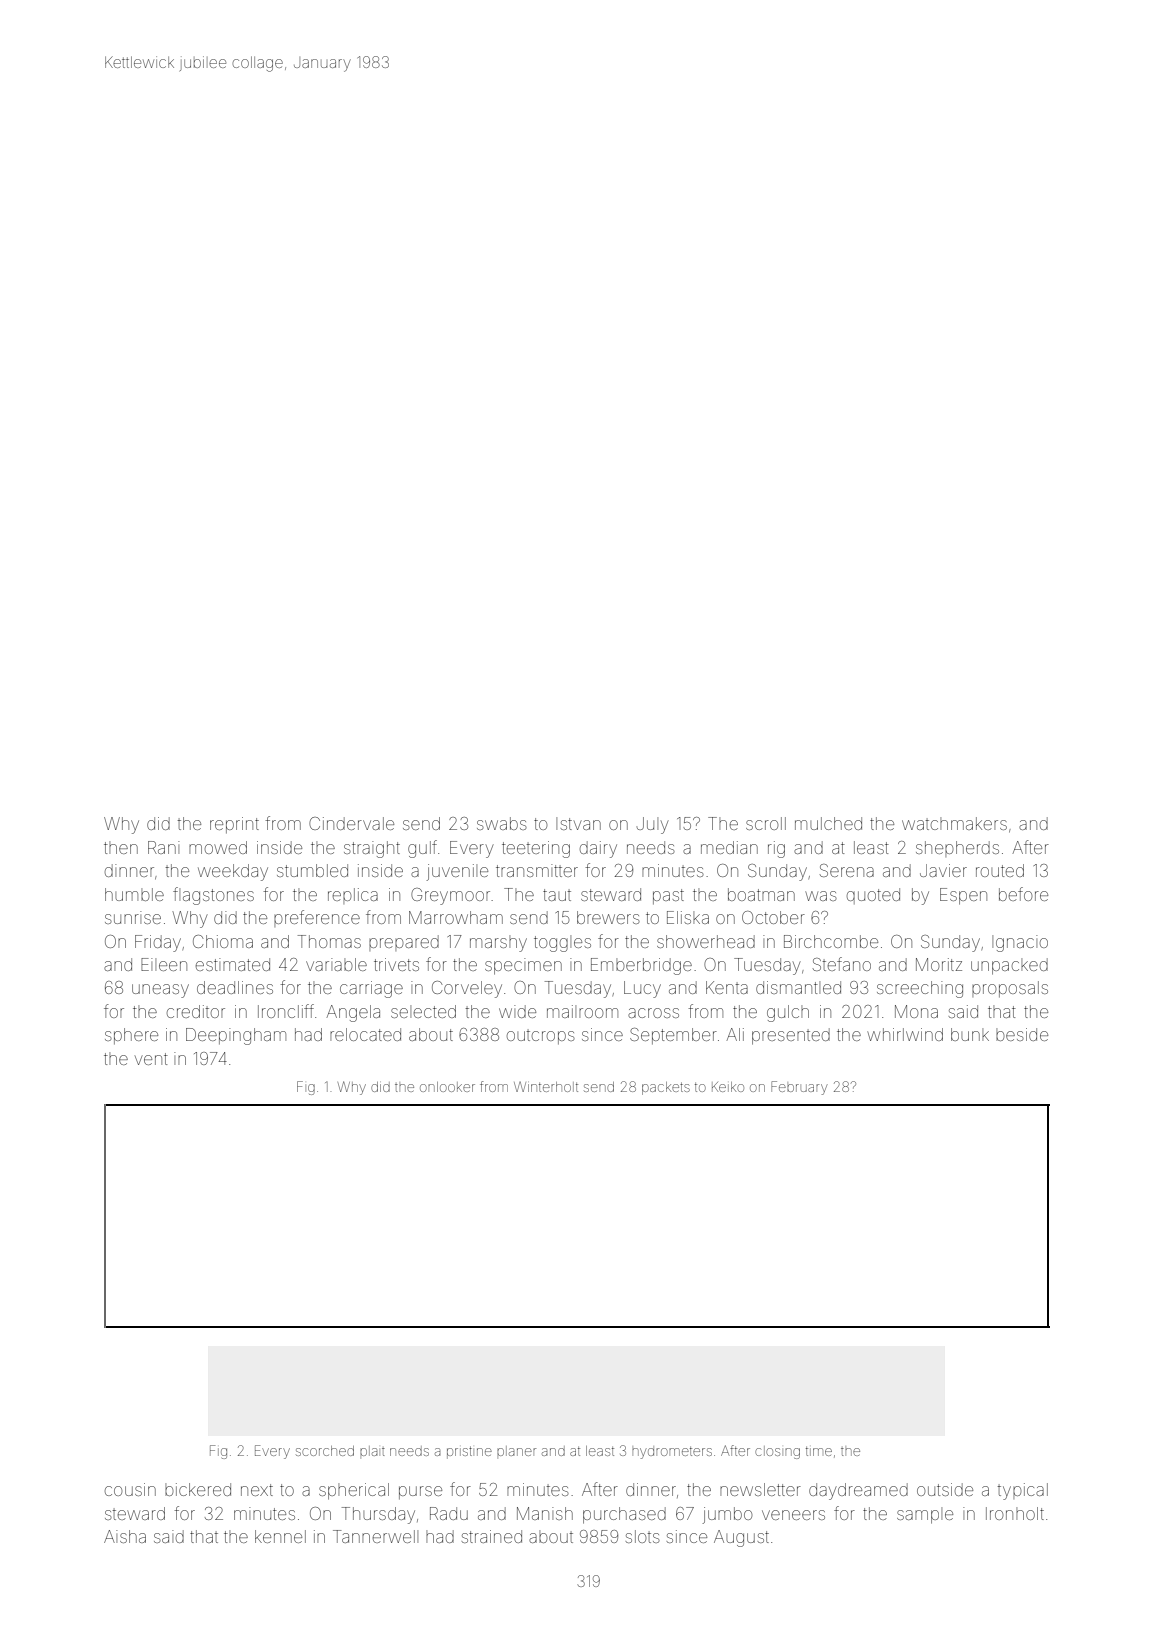 This page has width=1153, height=1630. What do you see at coordinates (642, 989) in the page?
I see `Lucy` at bounding box center [642, 989].
